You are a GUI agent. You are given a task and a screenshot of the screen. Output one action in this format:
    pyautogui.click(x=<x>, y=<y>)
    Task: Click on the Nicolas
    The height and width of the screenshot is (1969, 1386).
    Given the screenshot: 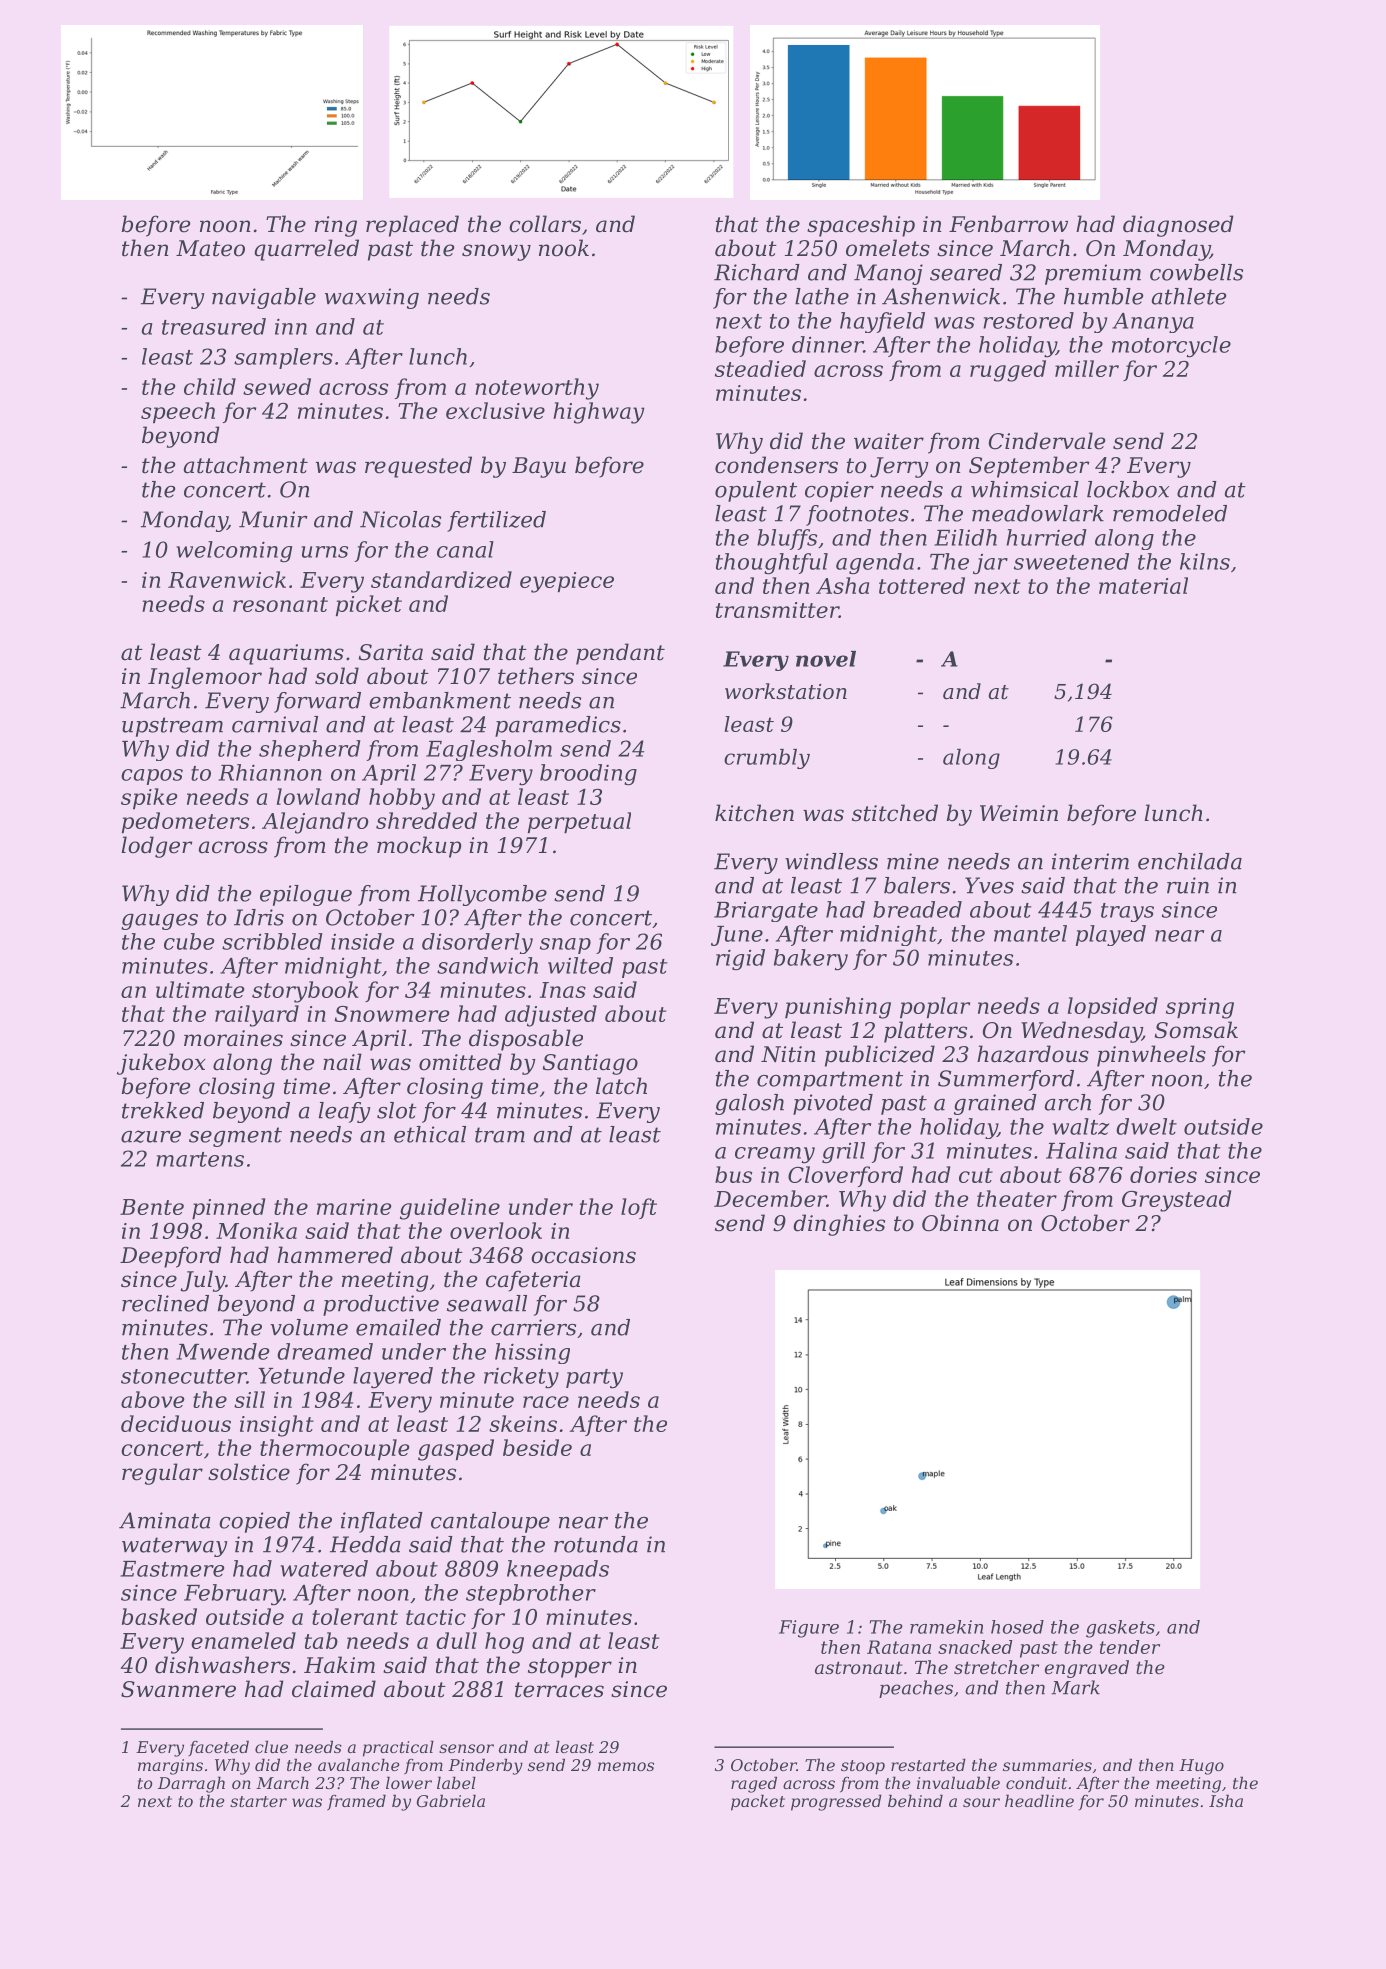 What is the action you would take?
    pyautogui.click(x=400, y=519)
